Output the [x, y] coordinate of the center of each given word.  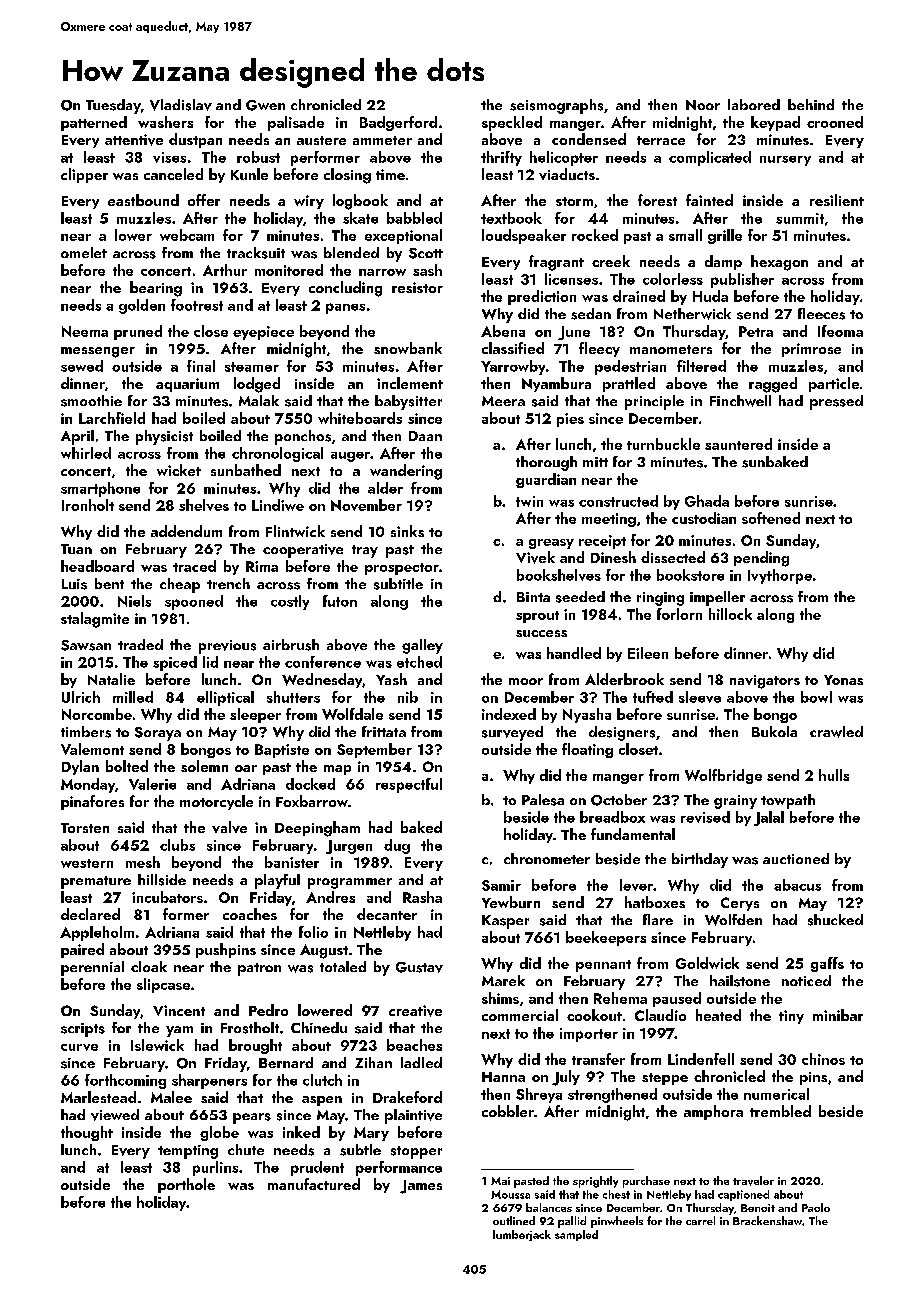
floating [587, 750]
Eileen [648, 653]
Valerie [152, 784]
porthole [186, 1185]
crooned [835, 122]
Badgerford [398, 123]
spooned [194, 602]
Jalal [769, 818]
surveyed [512, 733]
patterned [94, 123]
